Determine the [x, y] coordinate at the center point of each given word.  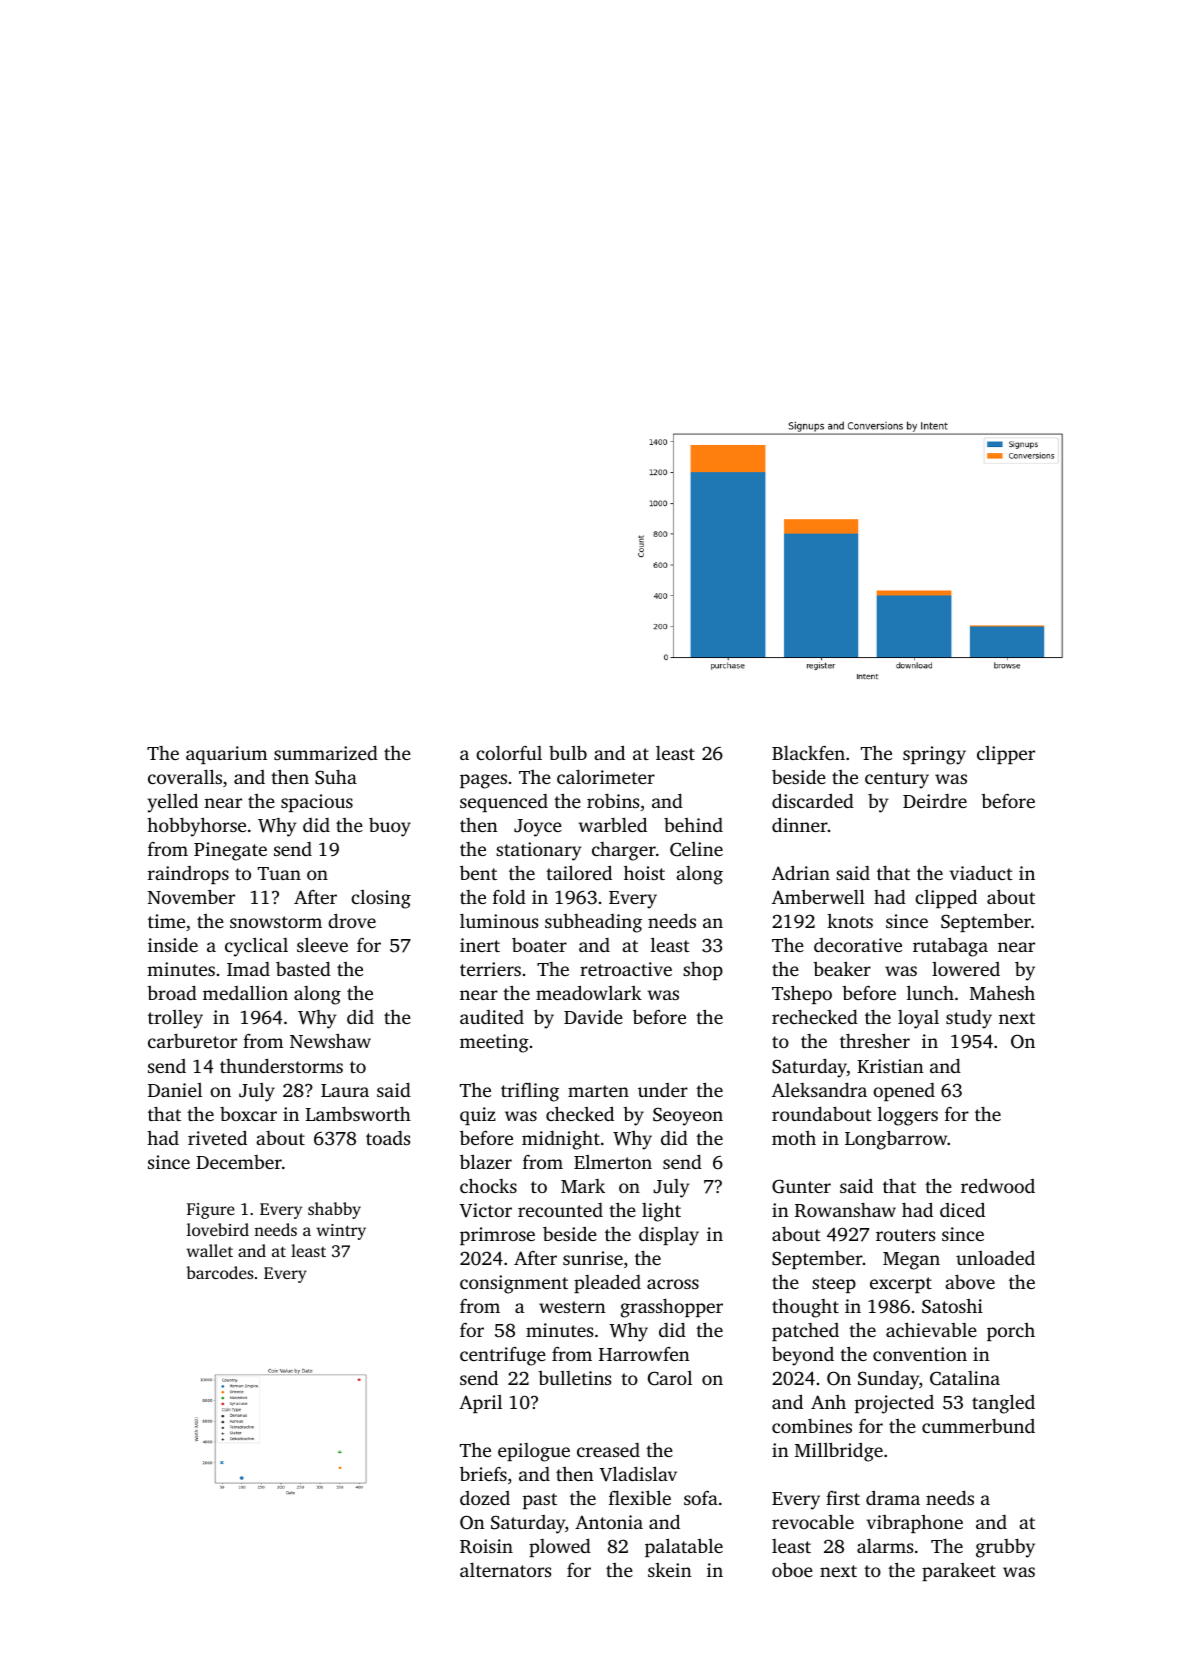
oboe [792, 1570]
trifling [530, 1092]
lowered [966, 969]
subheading [593, 923]
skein [670, 1570]
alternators [505, 1570]
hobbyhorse [196, 827]
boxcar [248, 1114]
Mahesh [1002, 993]
